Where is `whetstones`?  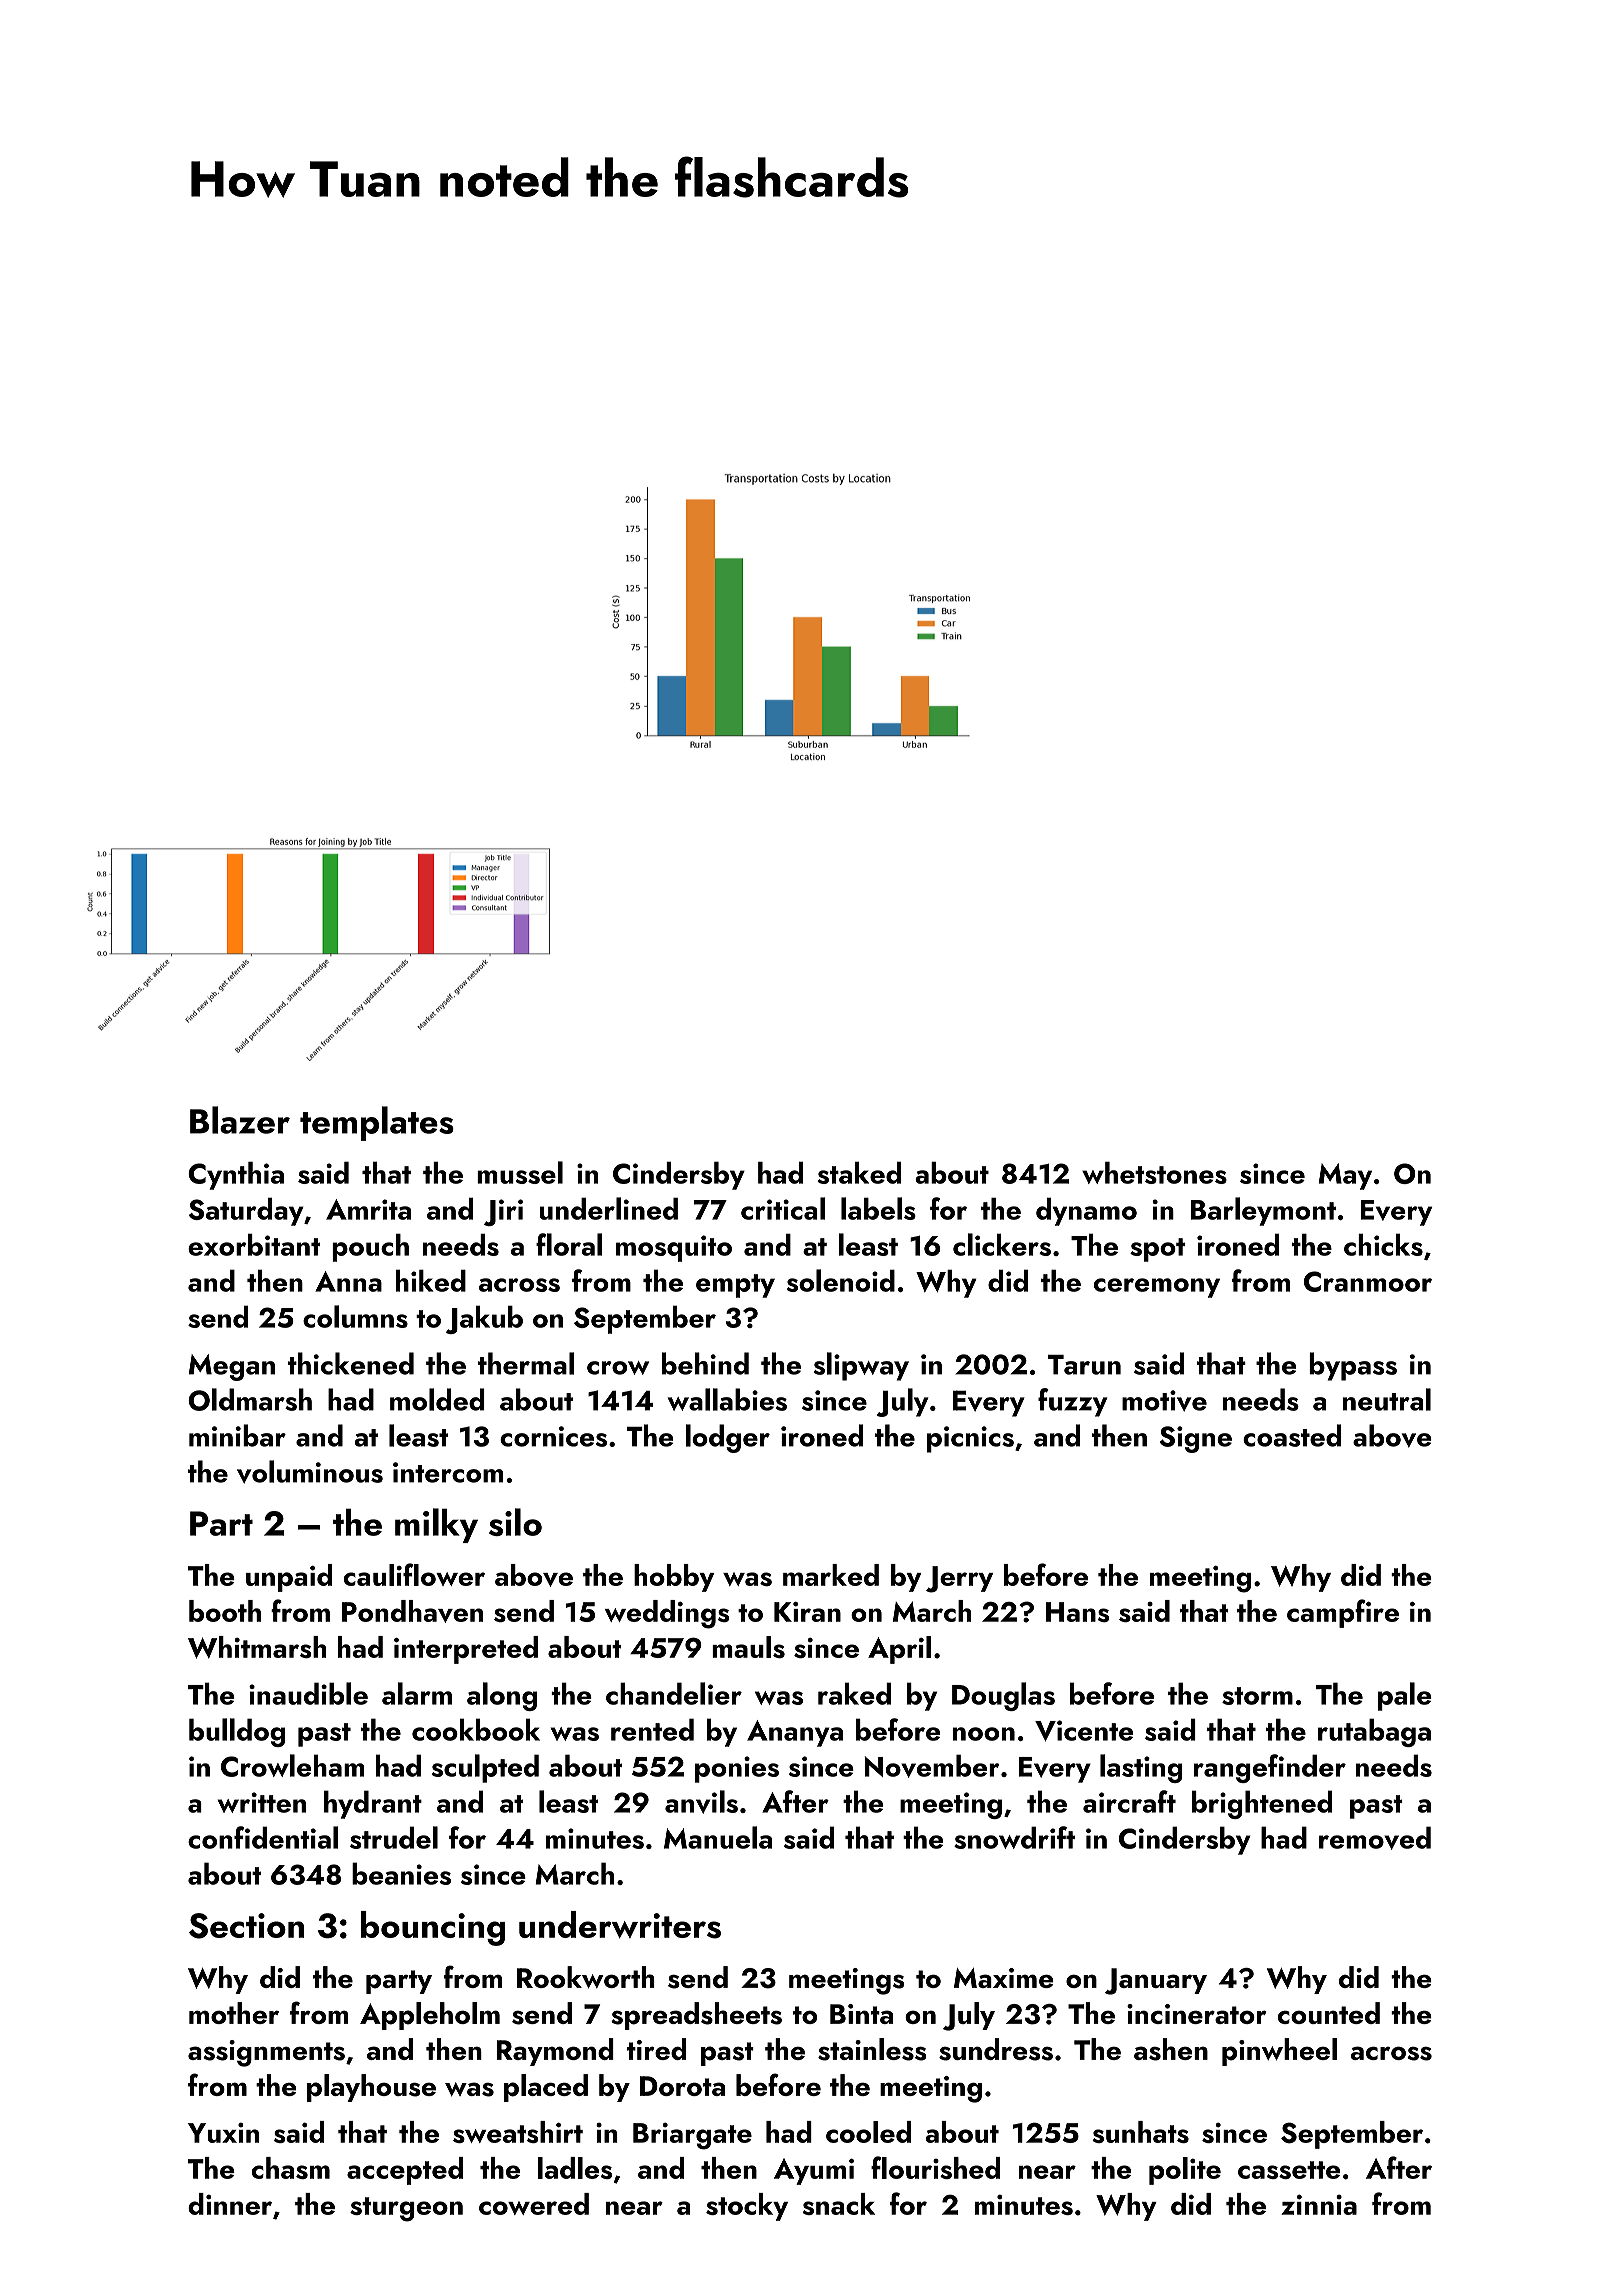 whetstones is located at coordinates (1154, 1173).
